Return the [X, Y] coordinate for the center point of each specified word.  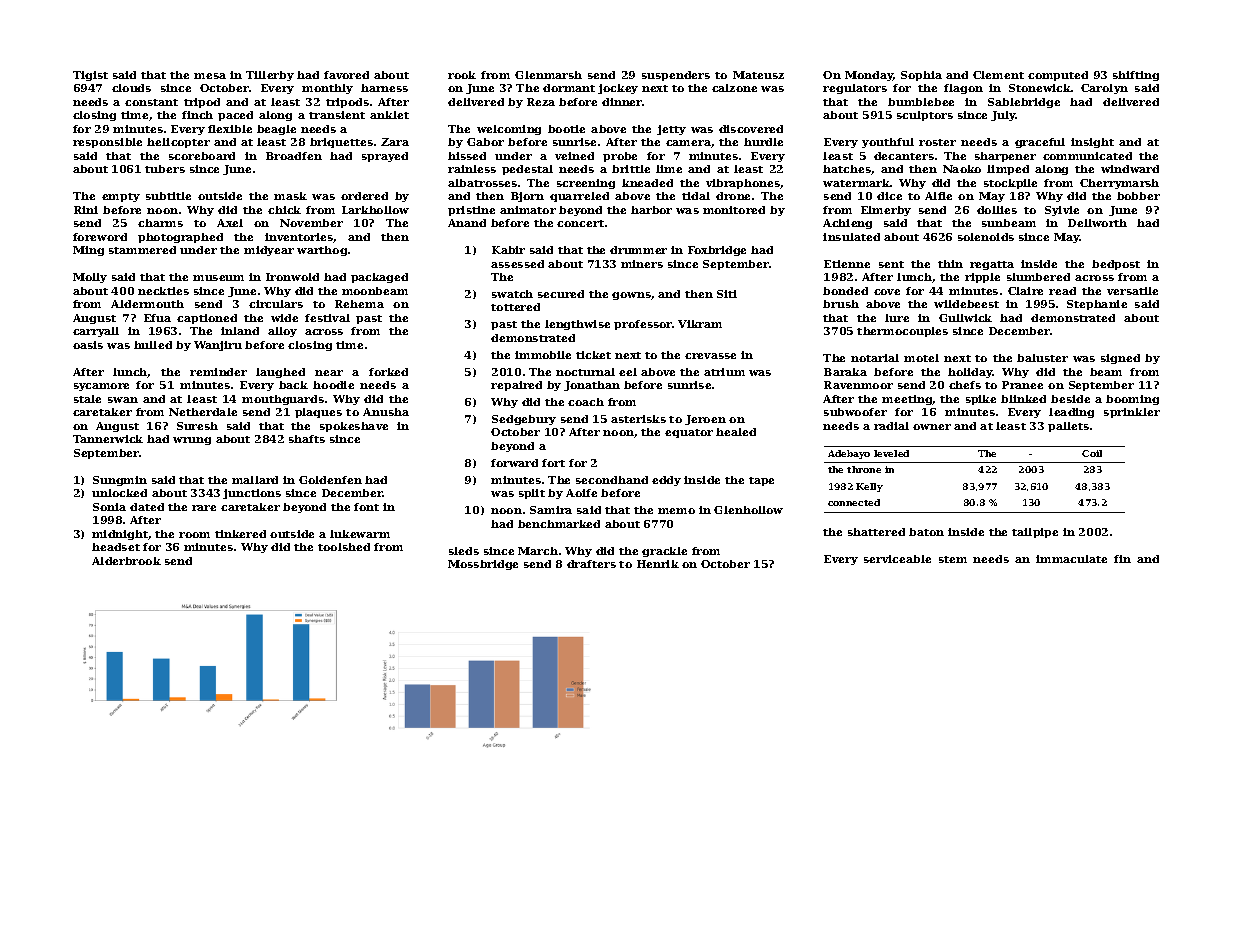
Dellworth [1097, 223]
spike [981, 400]
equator [689, 433]
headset [116, 547]
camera [688, 143]
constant [151, 102]
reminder [218, 372]
